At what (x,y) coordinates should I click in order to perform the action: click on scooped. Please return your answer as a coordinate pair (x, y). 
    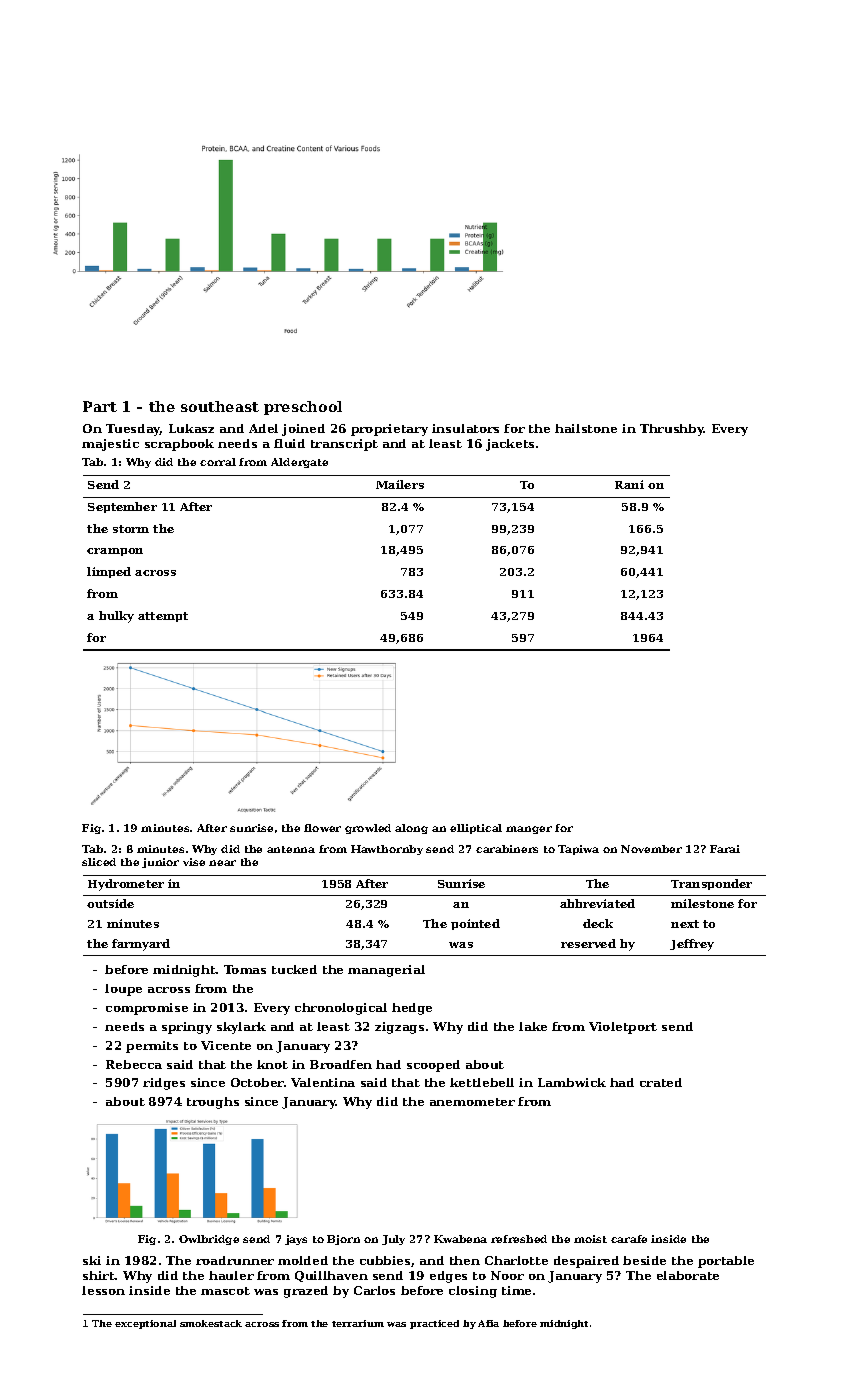
    Looking at the image, I should click on (433, 1066).
